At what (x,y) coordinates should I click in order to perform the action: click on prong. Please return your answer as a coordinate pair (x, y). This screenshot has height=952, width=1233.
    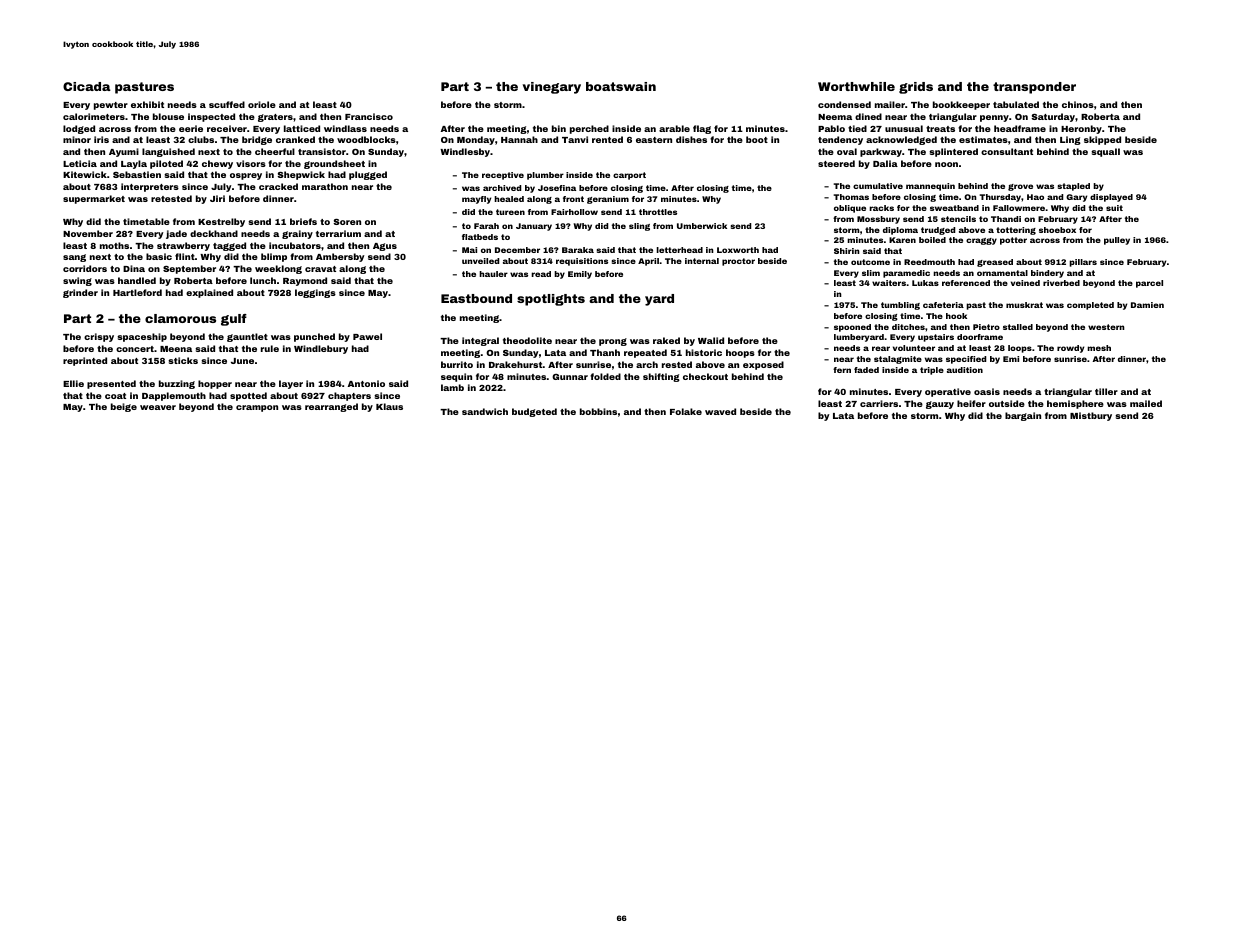
    Looking at the image, I should click on (613, 342).
